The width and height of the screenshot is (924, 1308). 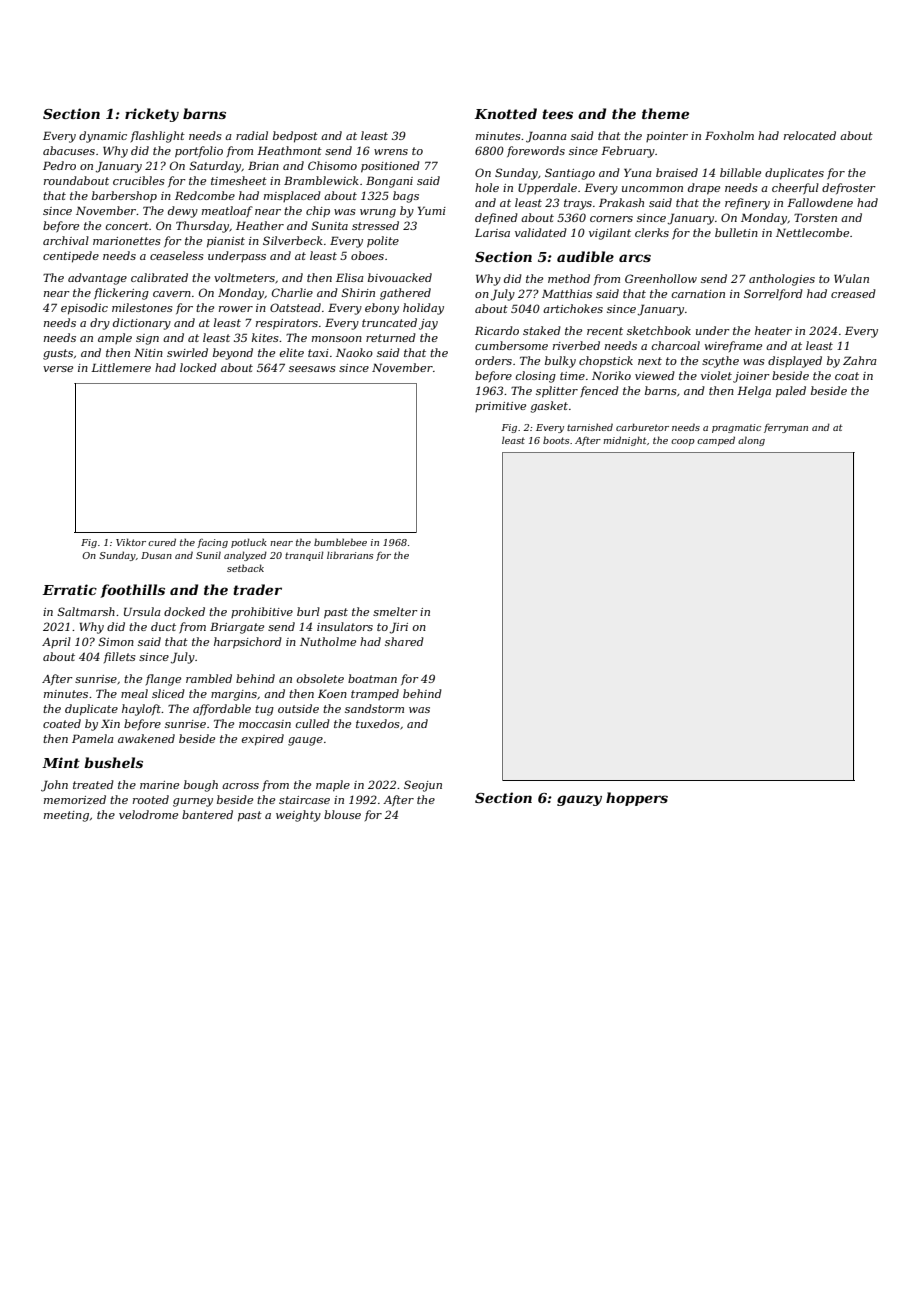 I want to click on advantage, so click(x=97, y=279).
